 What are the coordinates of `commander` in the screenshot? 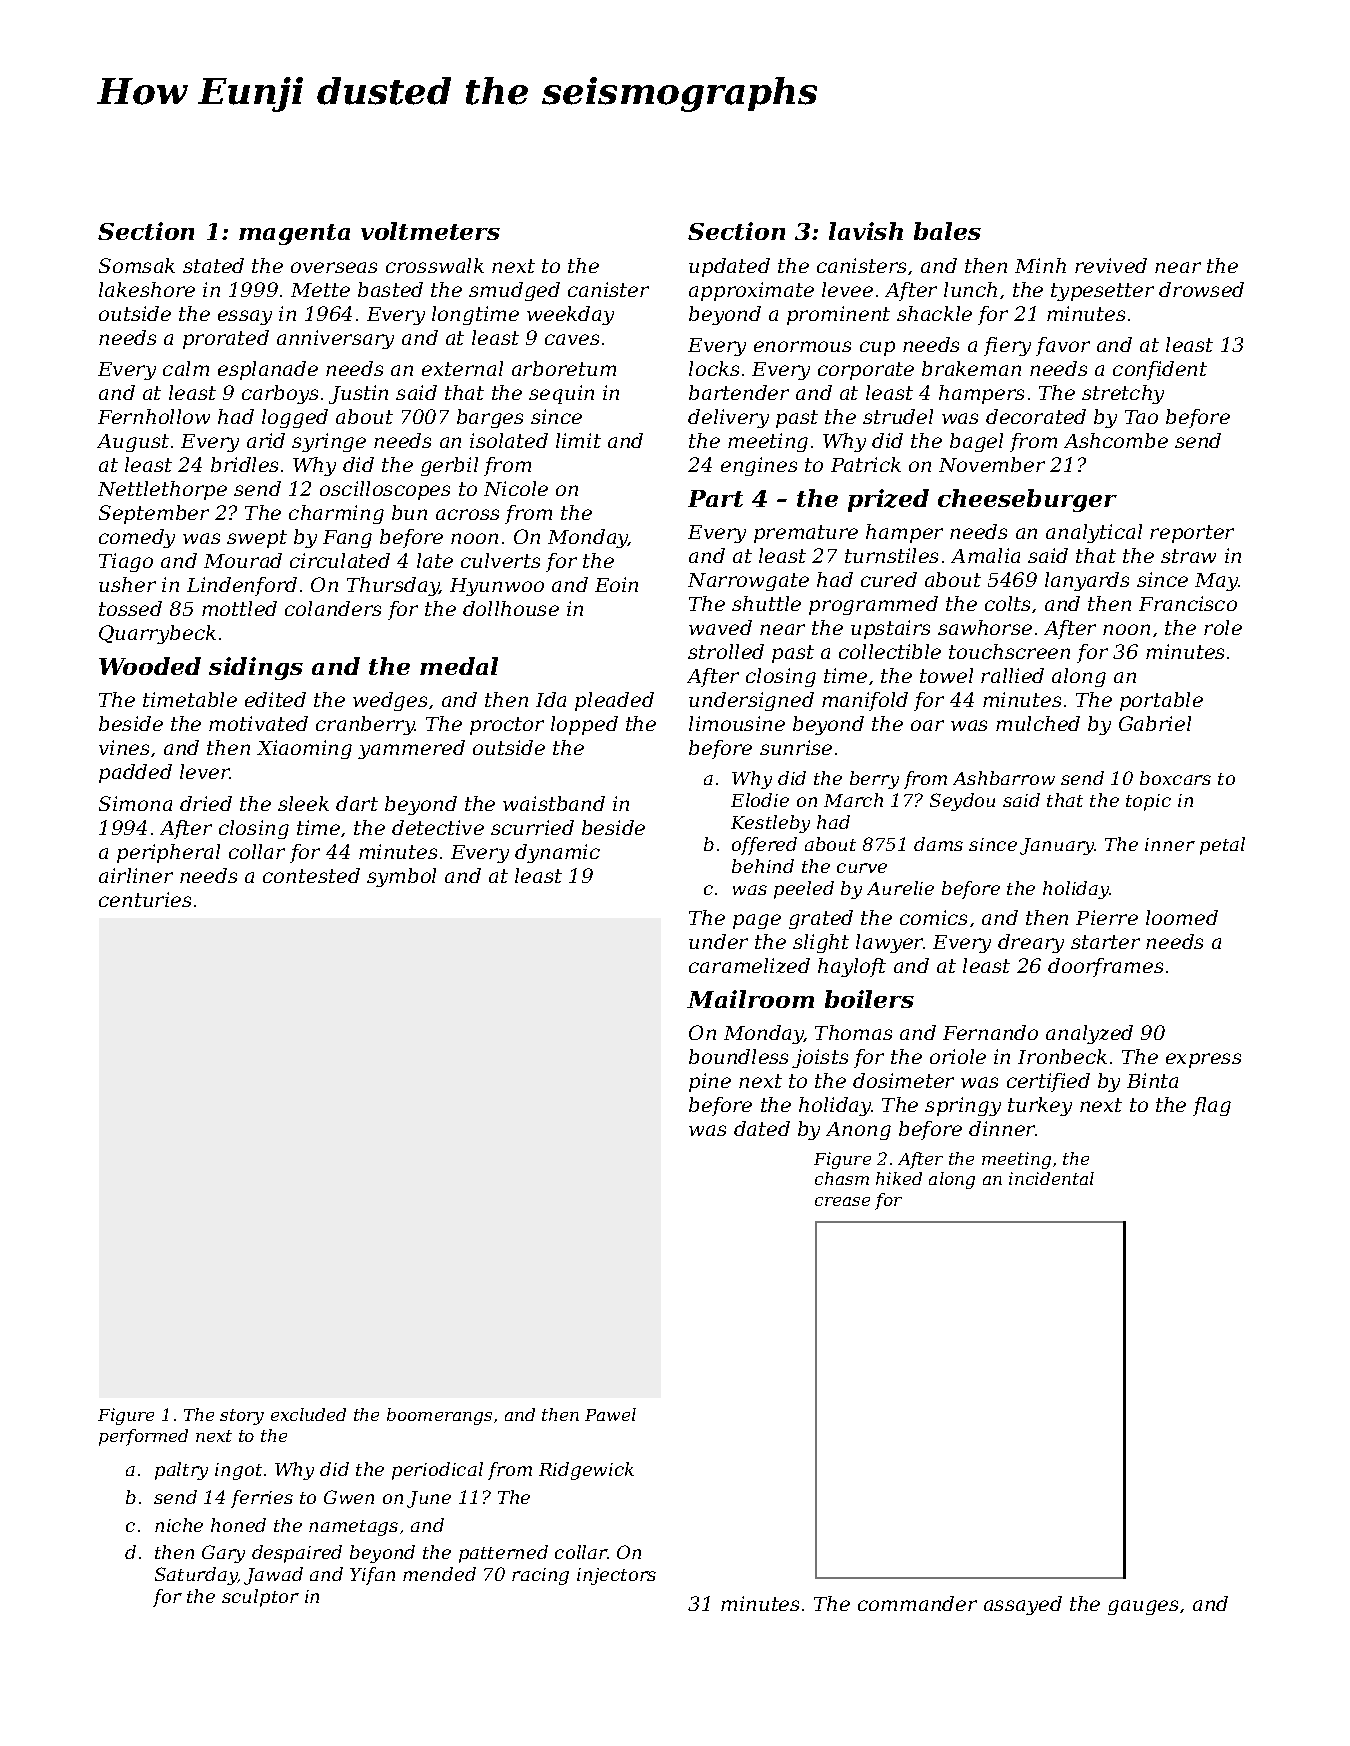 It's located at (917, 1603).
